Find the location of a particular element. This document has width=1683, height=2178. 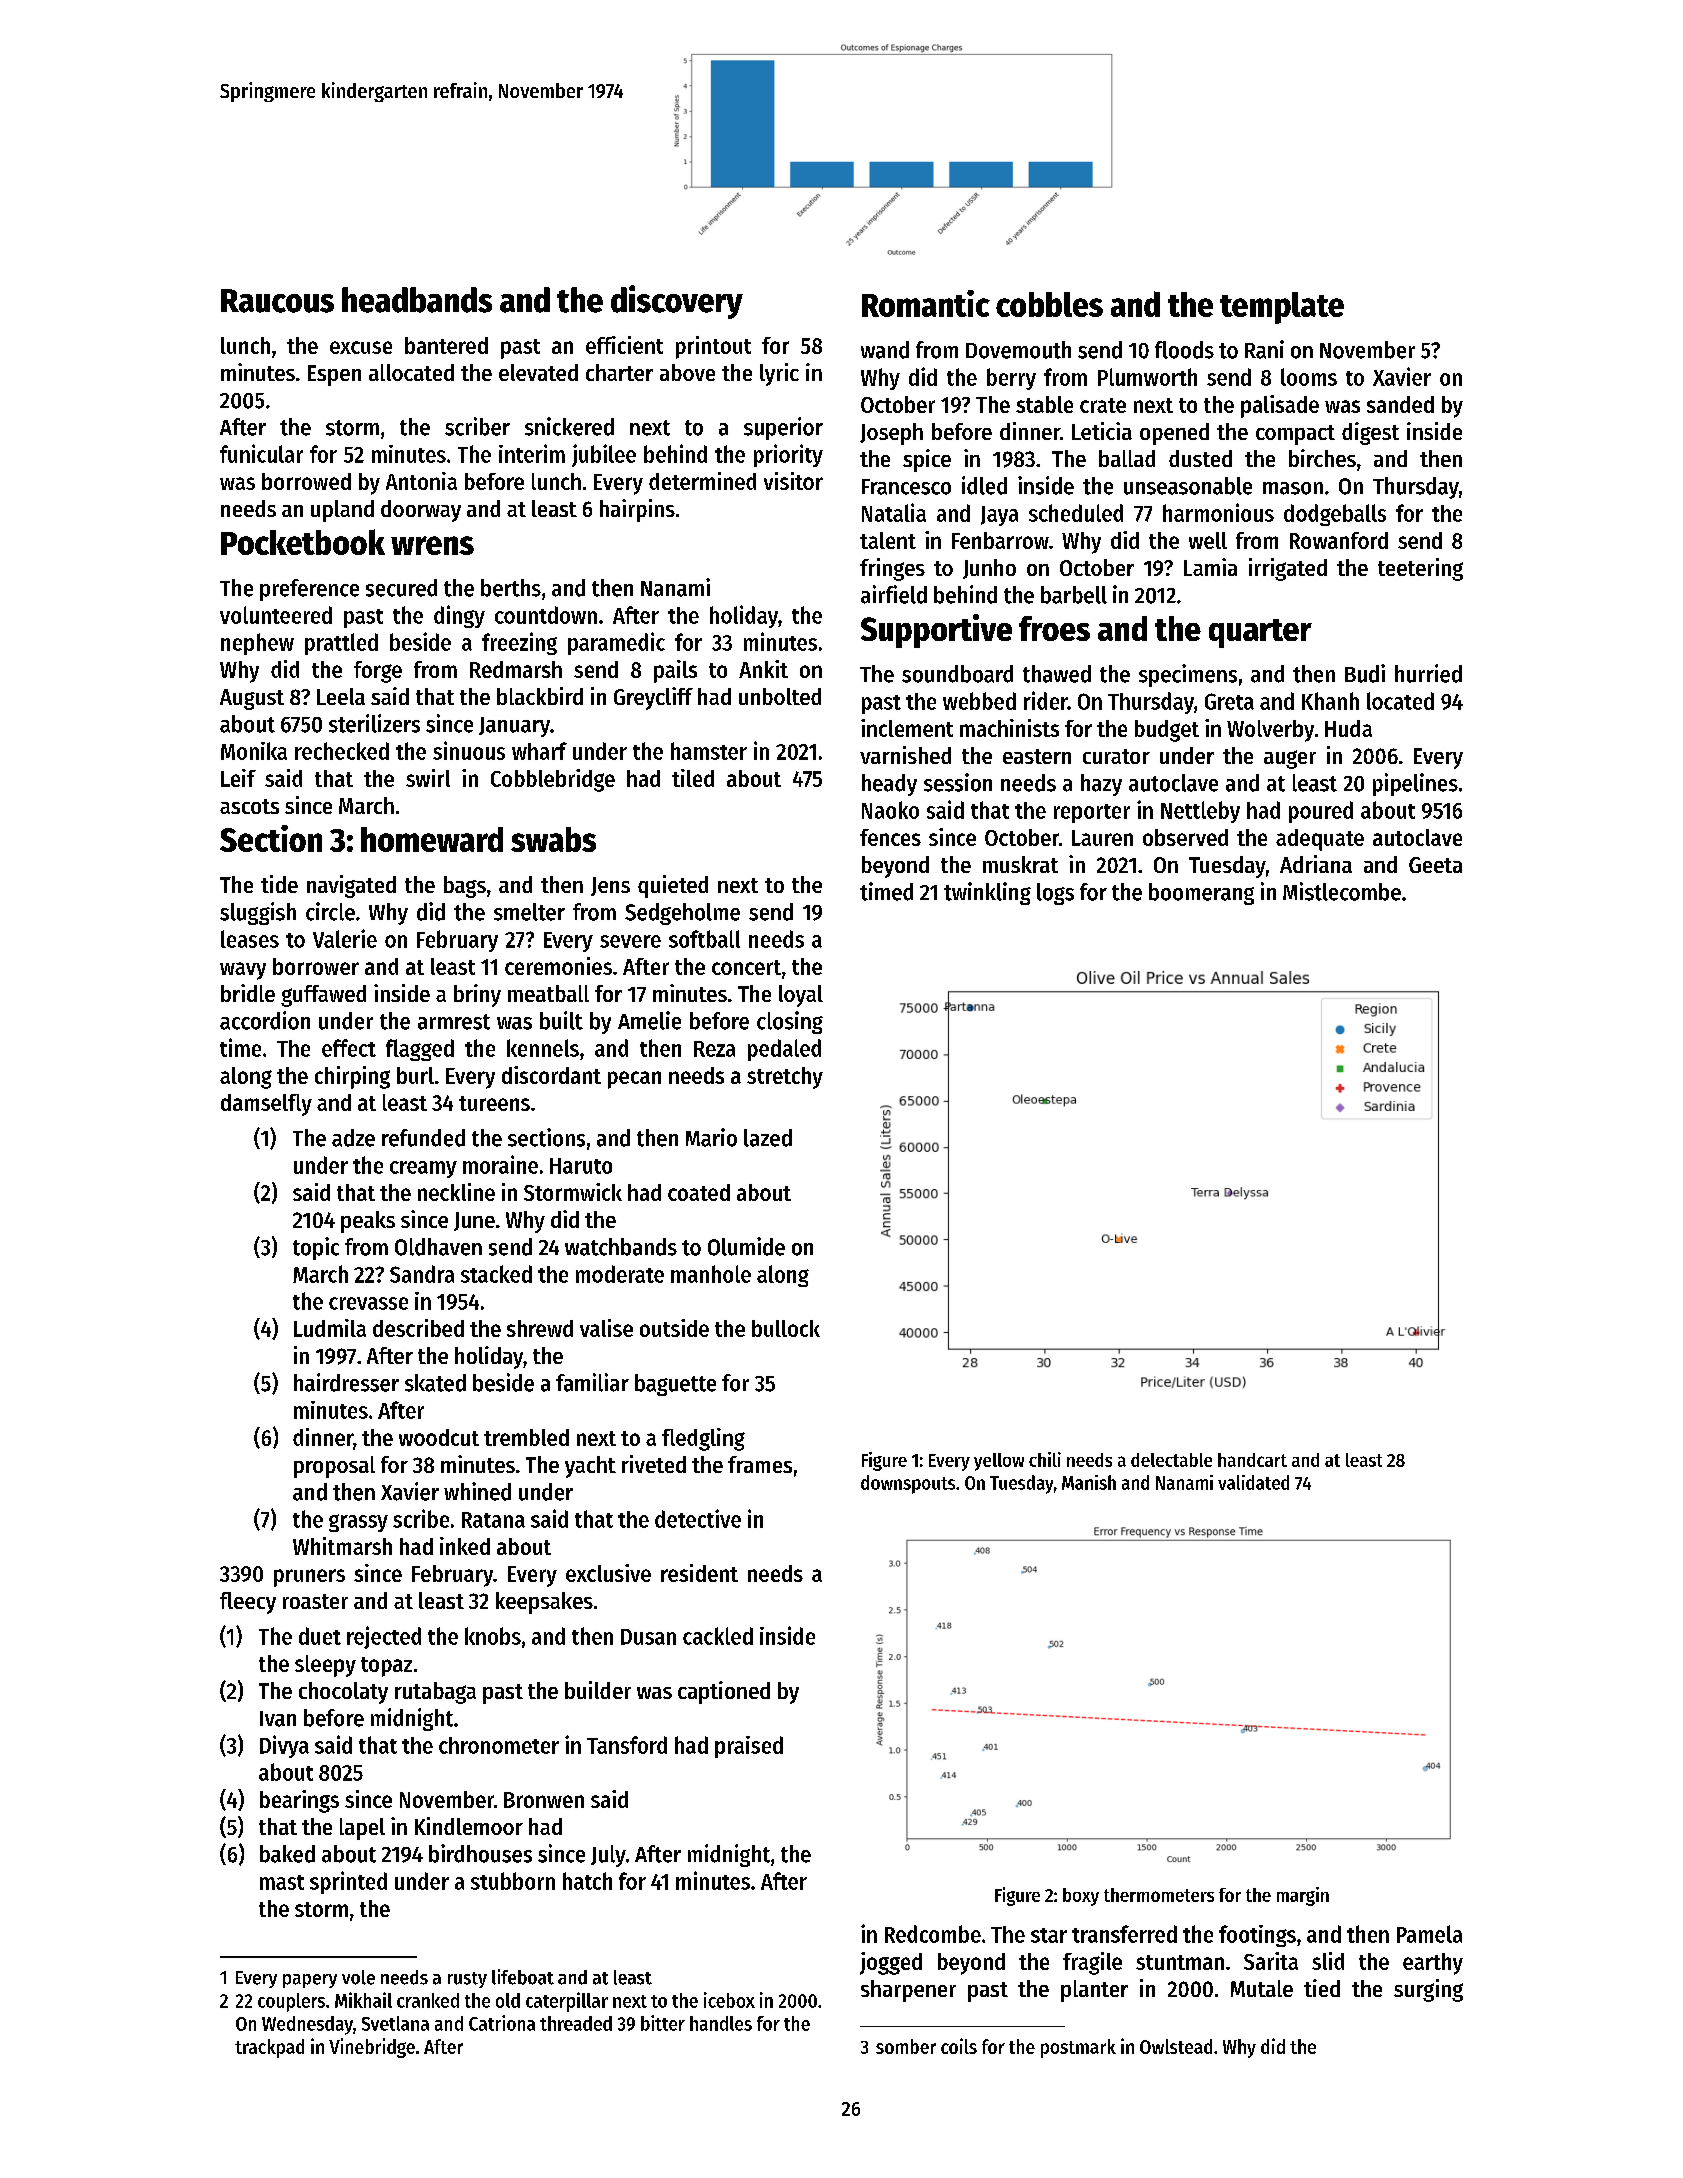

bantered is located at coordinates (446, 345).
